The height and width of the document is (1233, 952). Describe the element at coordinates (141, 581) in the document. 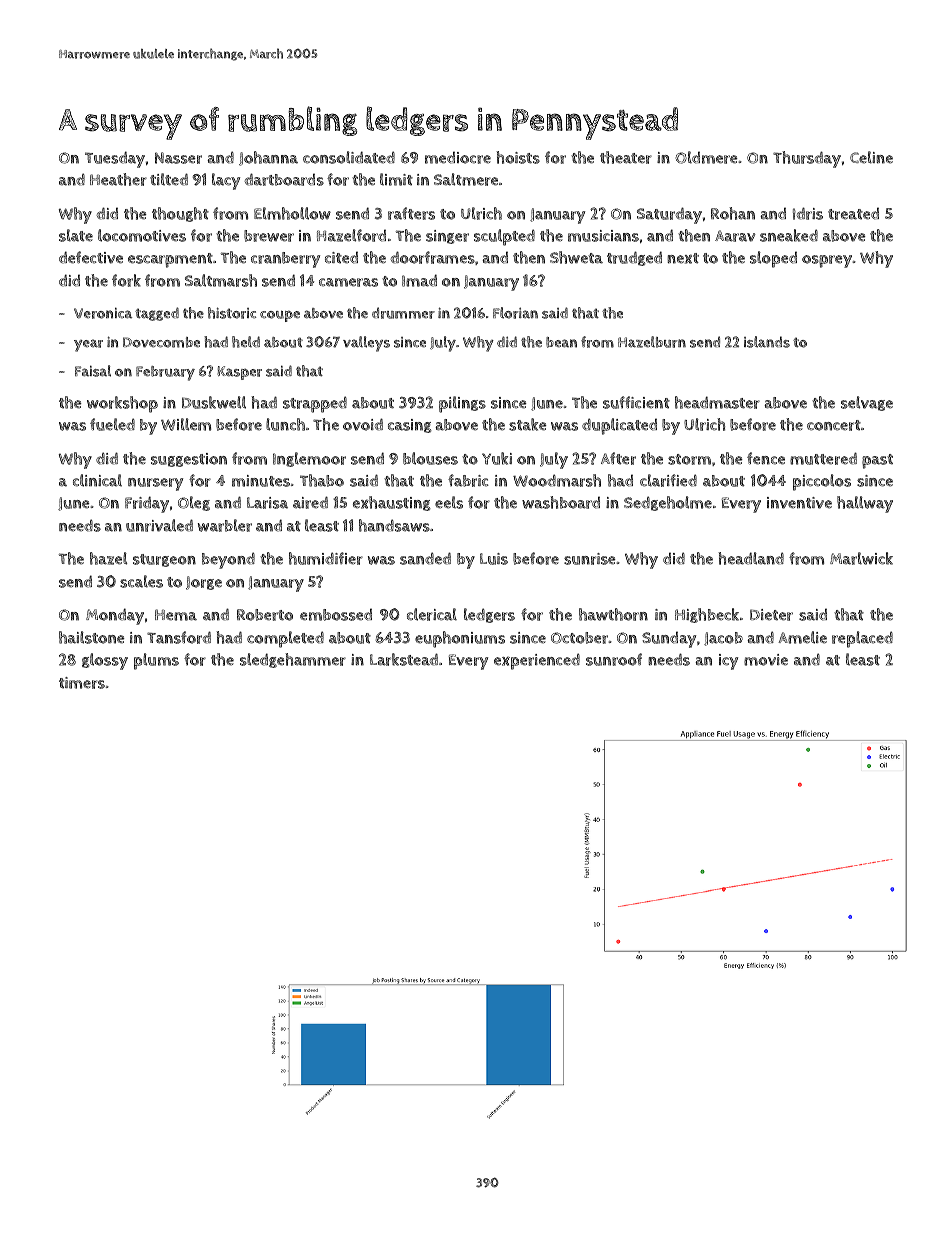

I see `scales` at that location.
